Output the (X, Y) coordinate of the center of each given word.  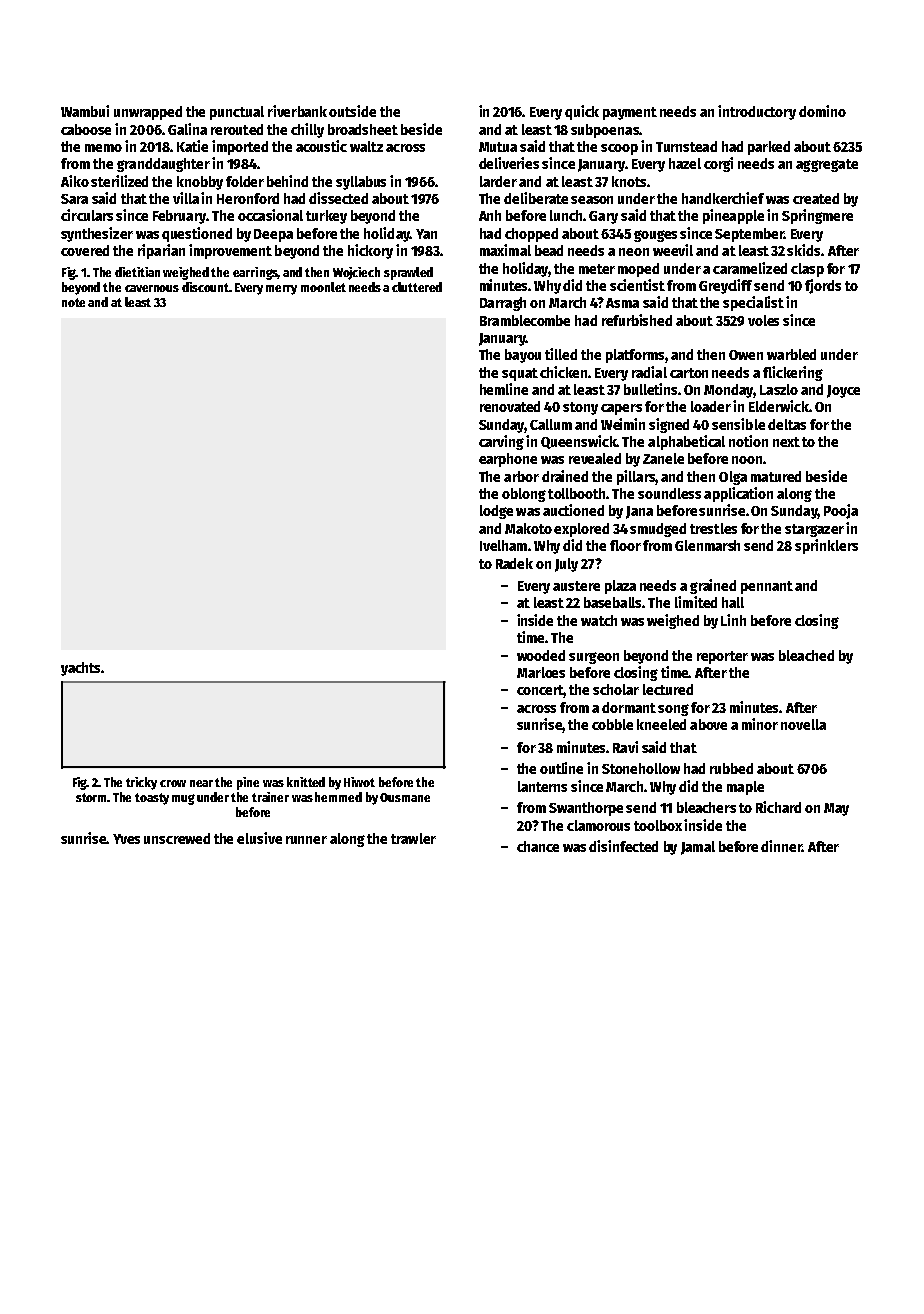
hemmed (338, 797)
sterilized (119, 181)
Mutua (498, 147)
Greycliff (725, 286)
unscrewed (177, 838)
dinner (781, 846)
